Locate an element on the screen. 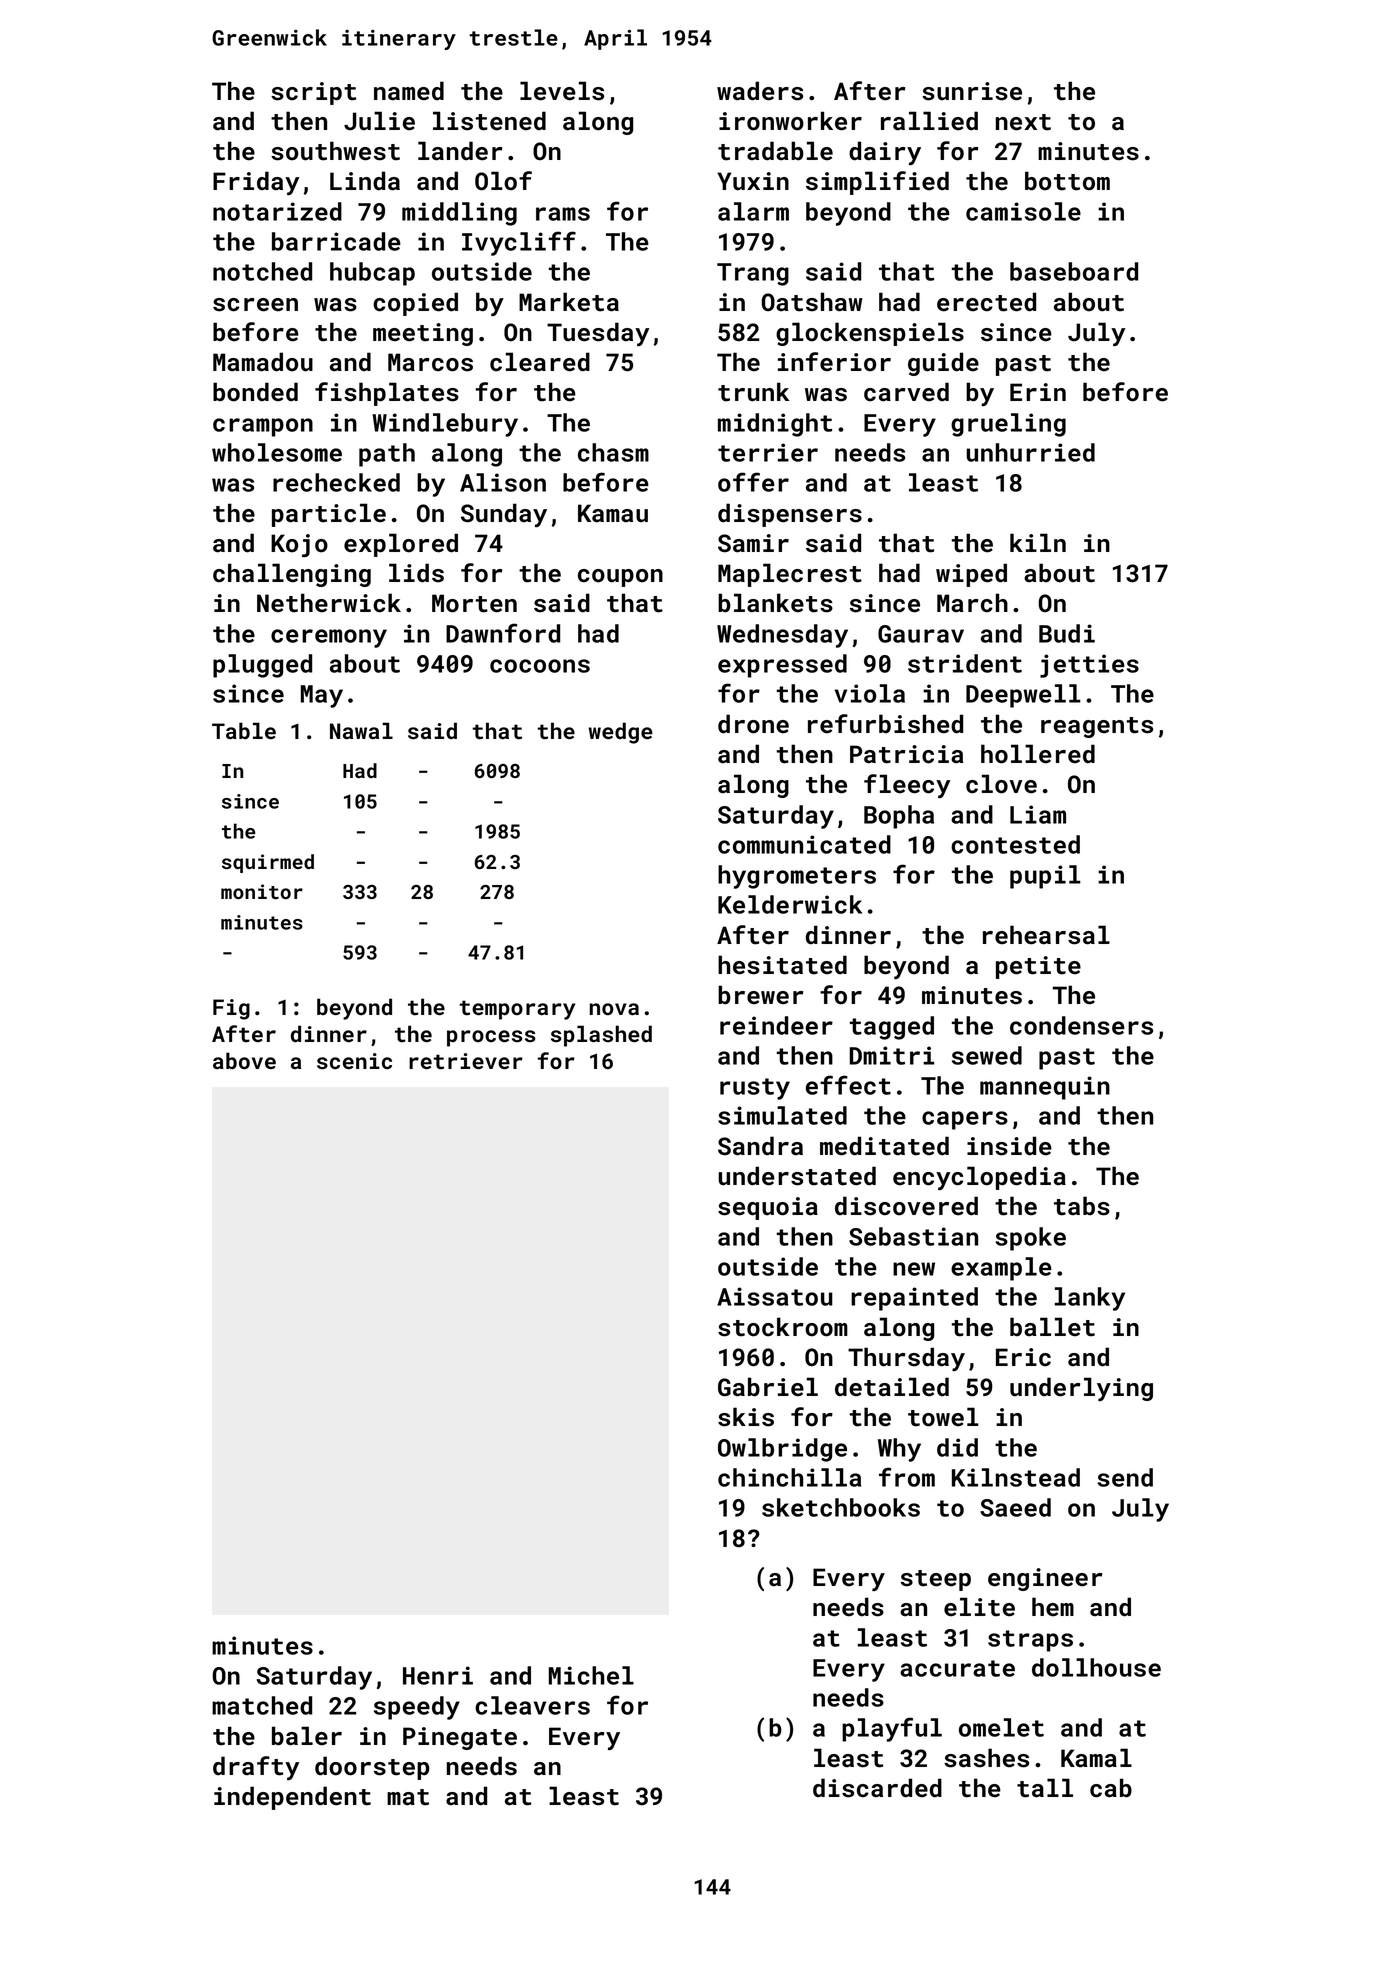 The image size is (1386, 1969). drafty is located at coordinates (256, 1768).
